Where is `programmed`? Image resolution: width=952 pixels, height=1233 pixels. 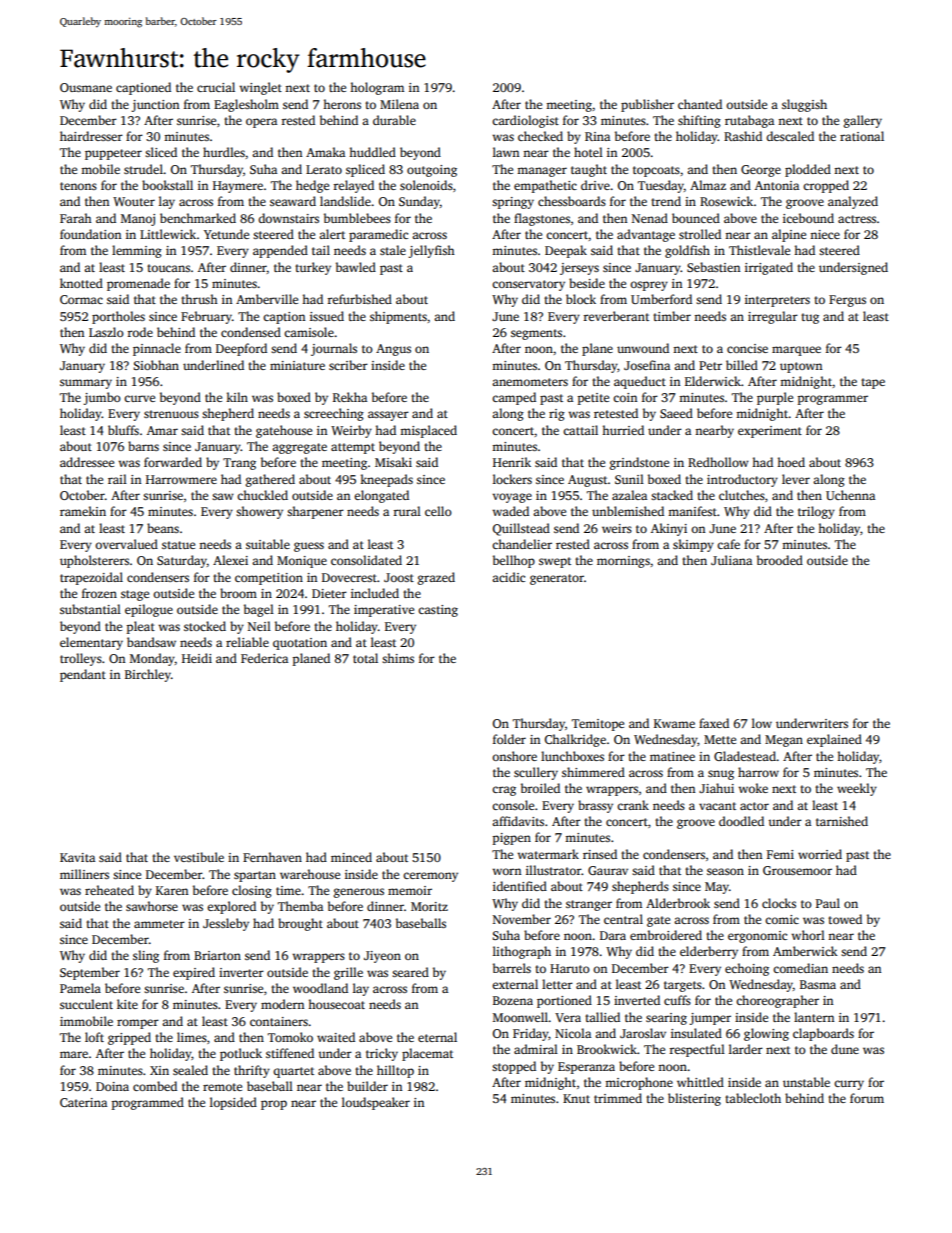
programmed is located at coordinates (148, 1103).
